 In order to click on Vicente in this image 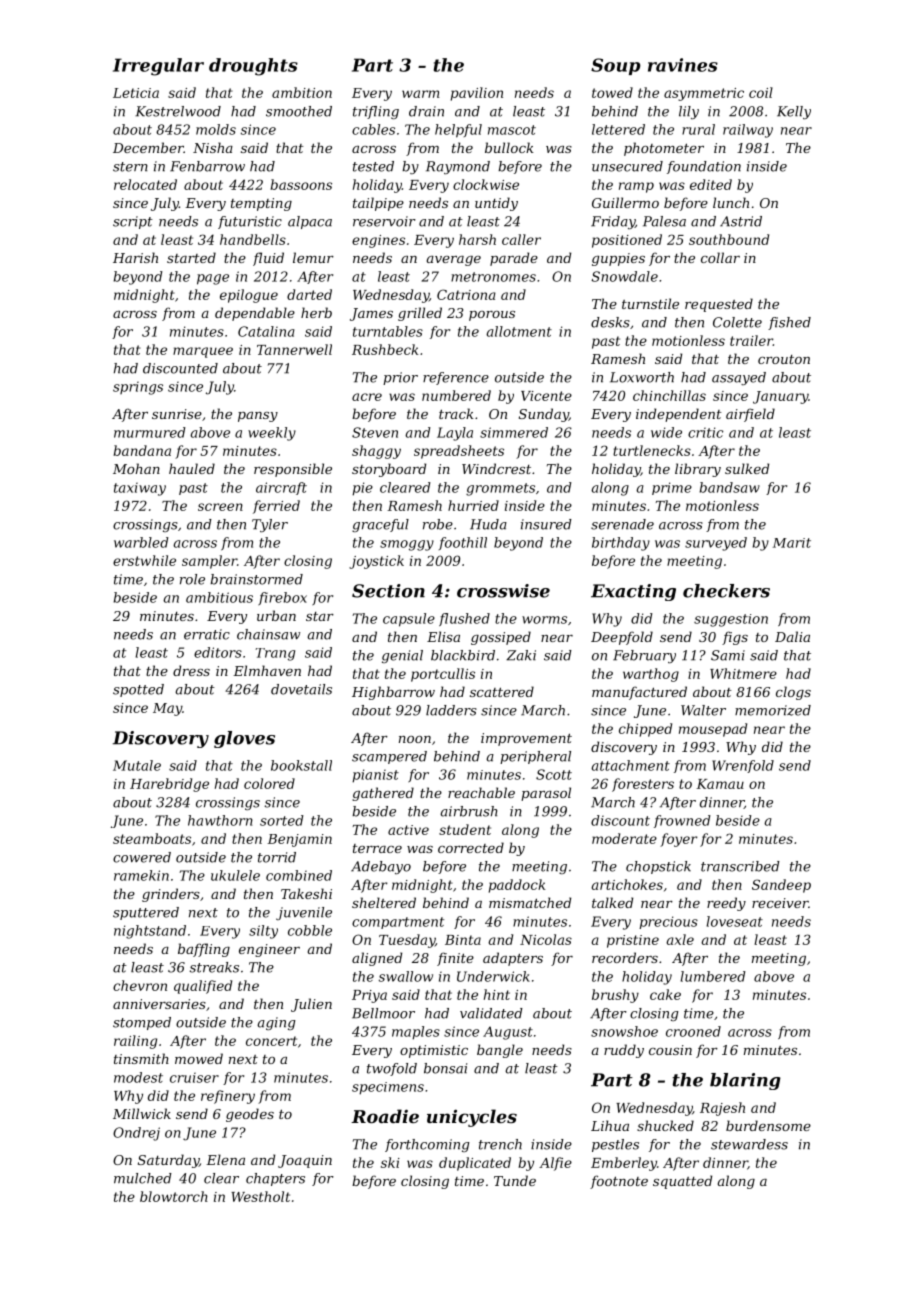, I will do `click(546, 396)`.
